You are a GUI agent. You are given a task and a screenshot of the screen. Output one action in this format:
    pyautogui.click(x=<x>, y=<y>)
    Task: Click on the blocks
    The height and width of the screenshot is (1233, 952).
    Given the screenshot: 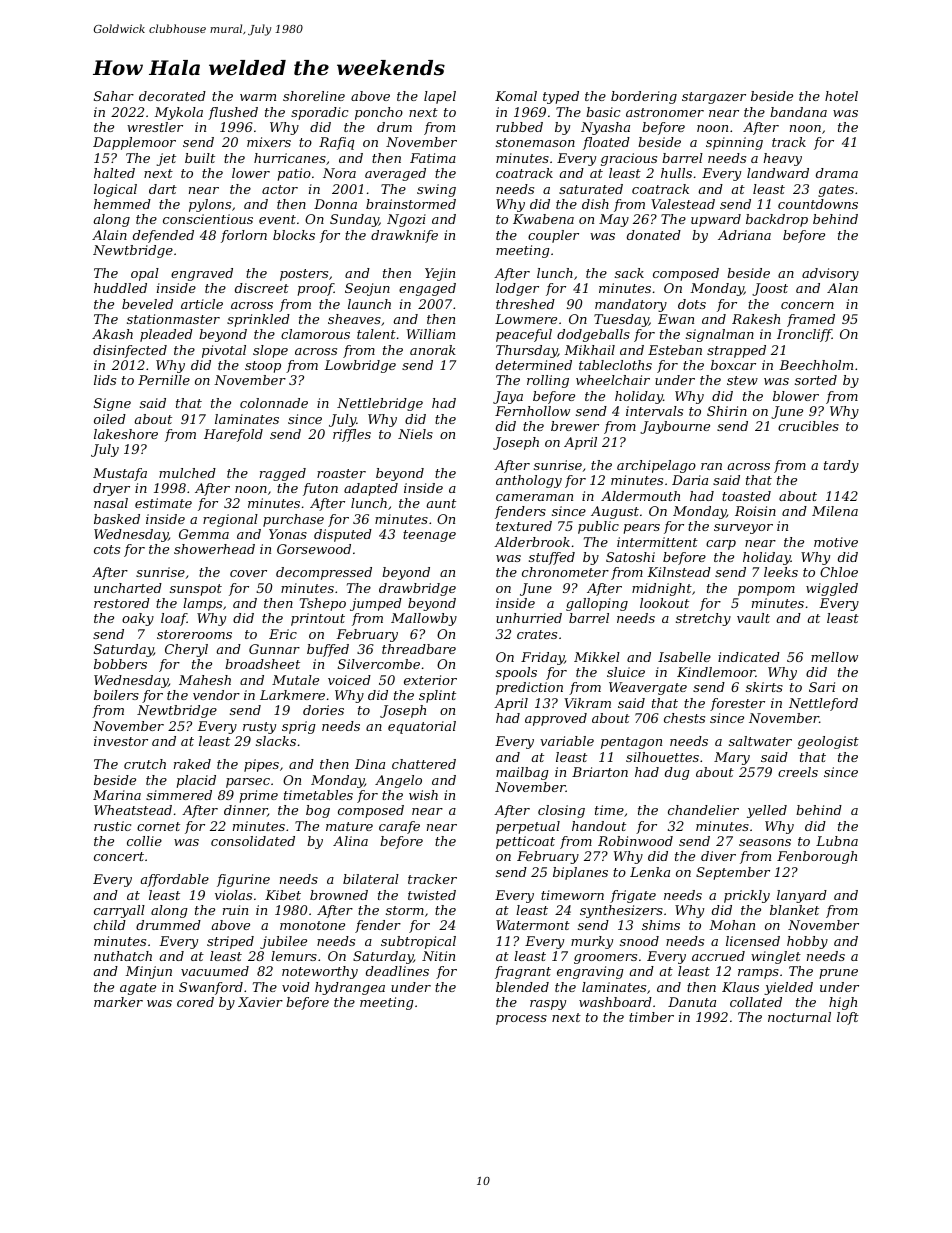 What is the action you would take?
    pyautogui.click(x=294, y=235)
